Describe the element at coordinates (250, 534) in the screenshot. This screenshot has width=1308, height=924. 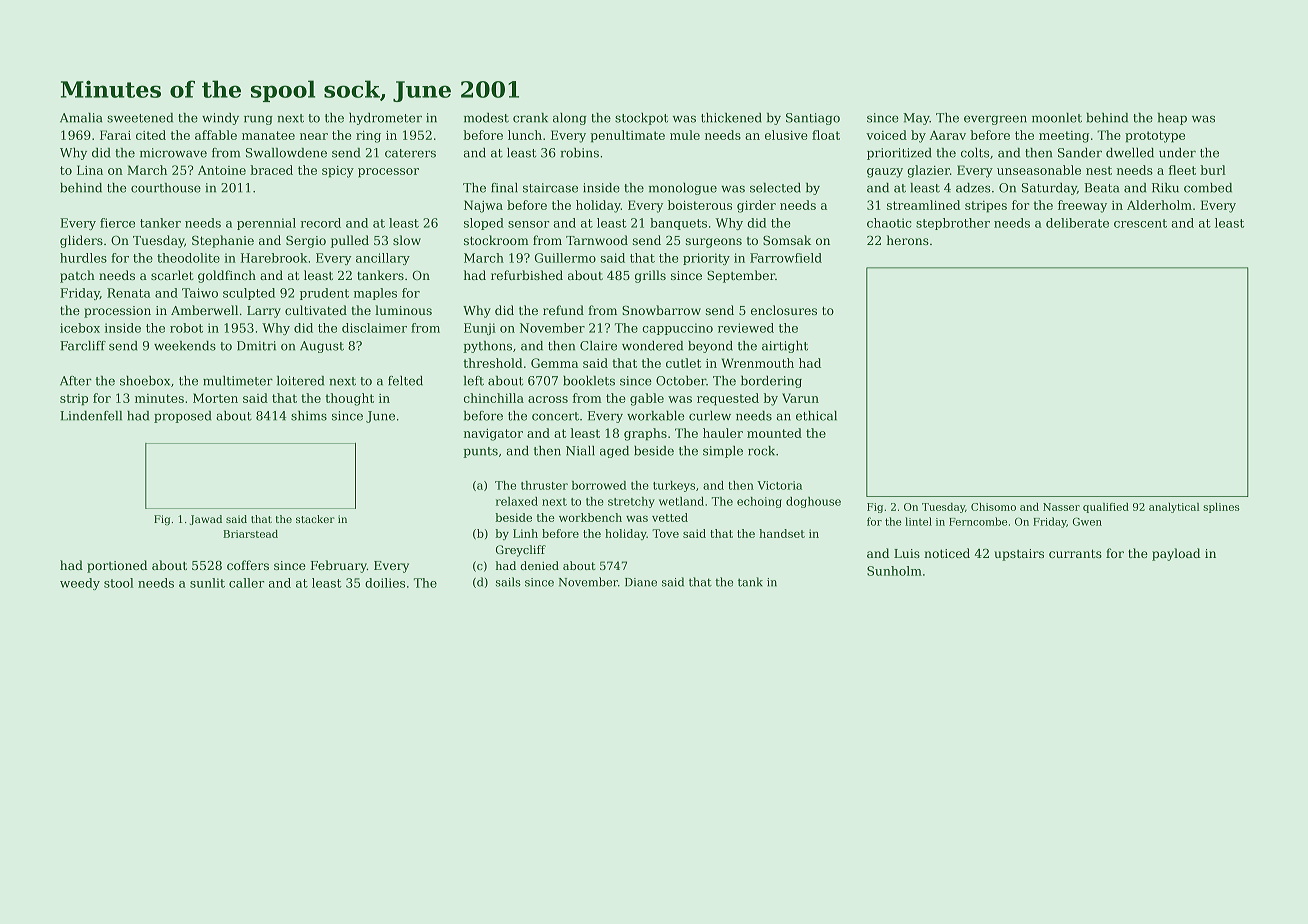
I see `Briarstead` at that location.
